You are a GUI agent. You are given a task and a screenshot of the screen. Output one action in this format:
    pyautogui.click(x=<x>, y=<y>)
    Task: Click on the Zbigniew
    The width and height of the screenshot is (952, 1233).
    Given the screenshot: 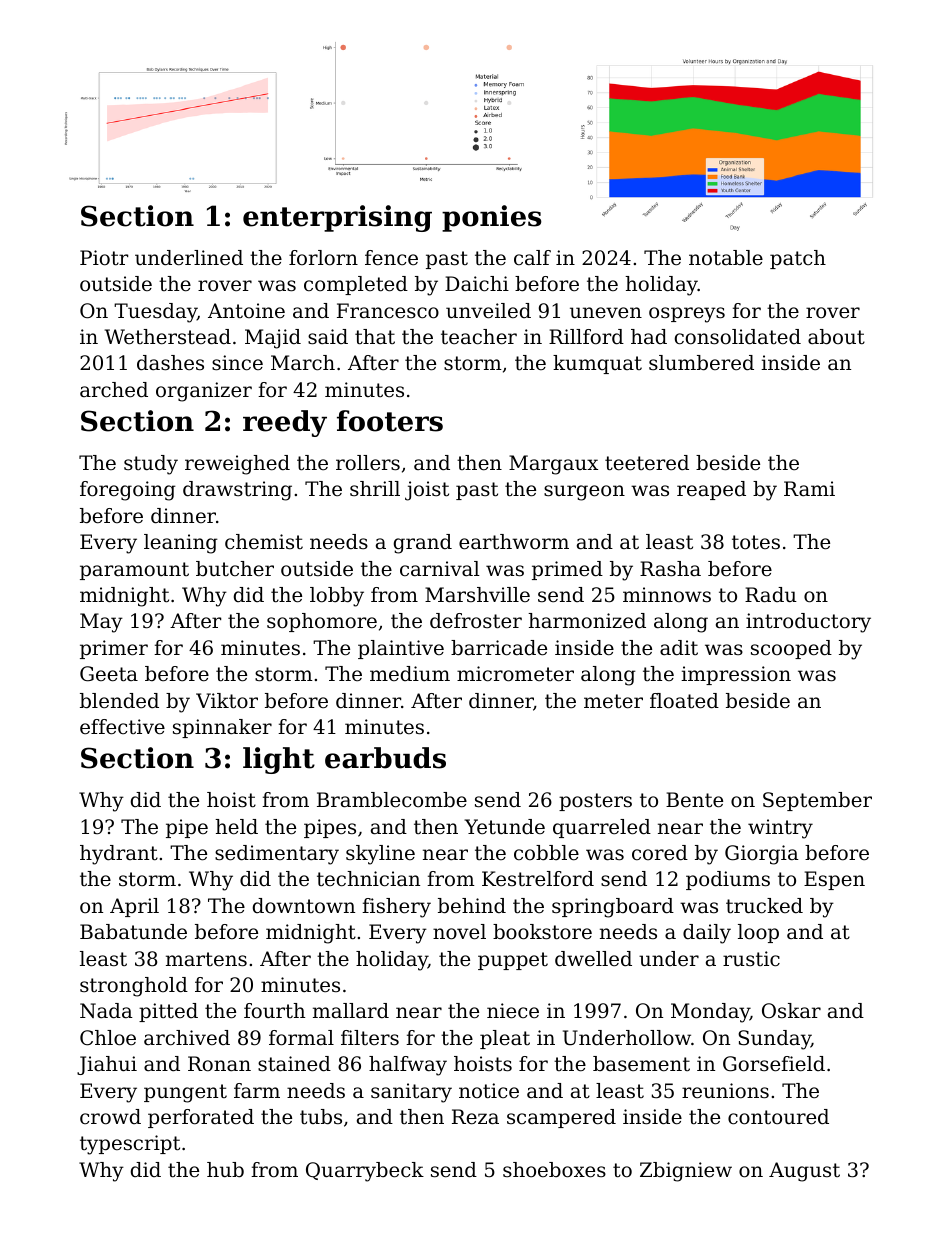 What is the action you would take?
    pyautogui.click(x=686, y=1172)
